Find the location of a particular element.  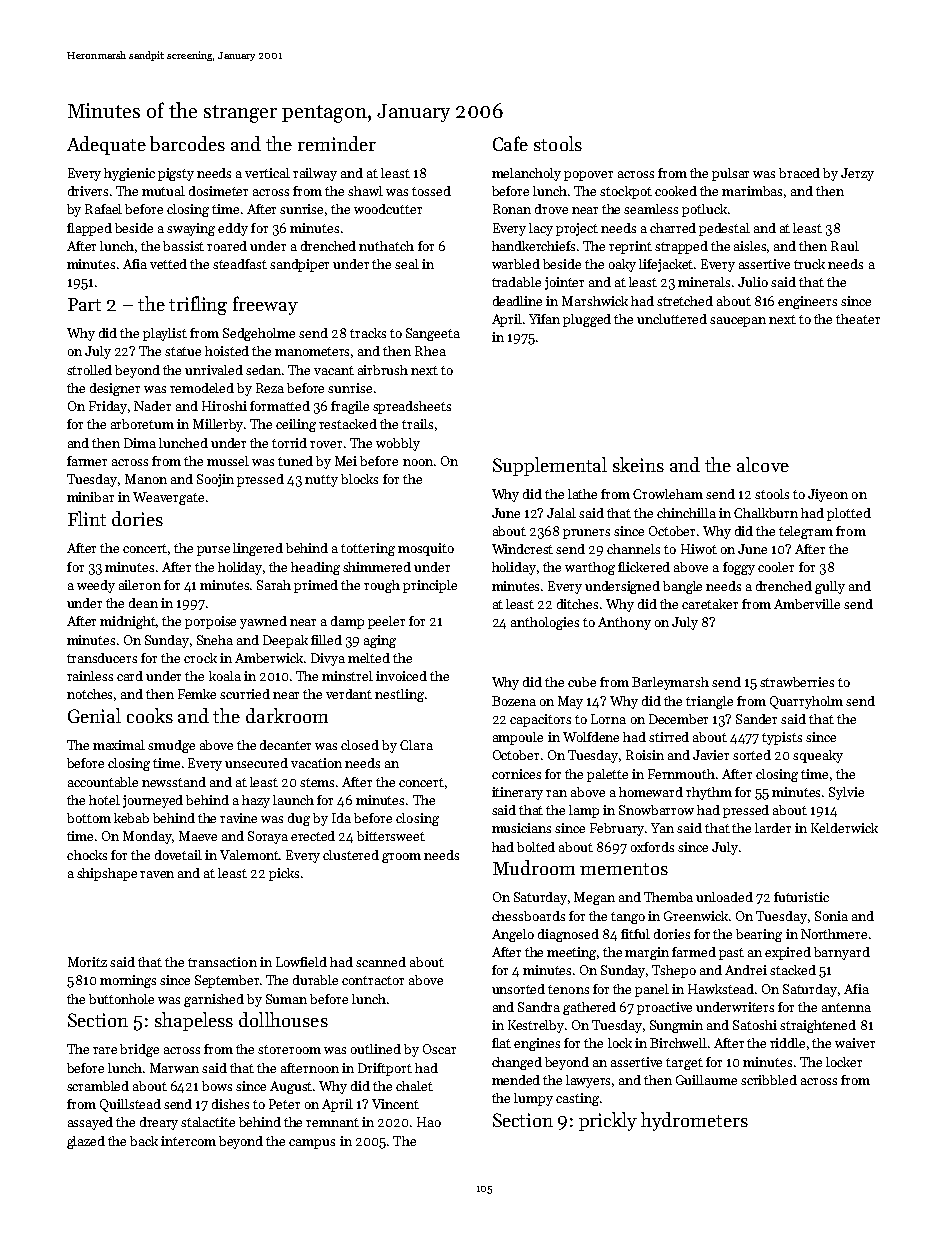

plotted is located at coordinates (849, 514).
